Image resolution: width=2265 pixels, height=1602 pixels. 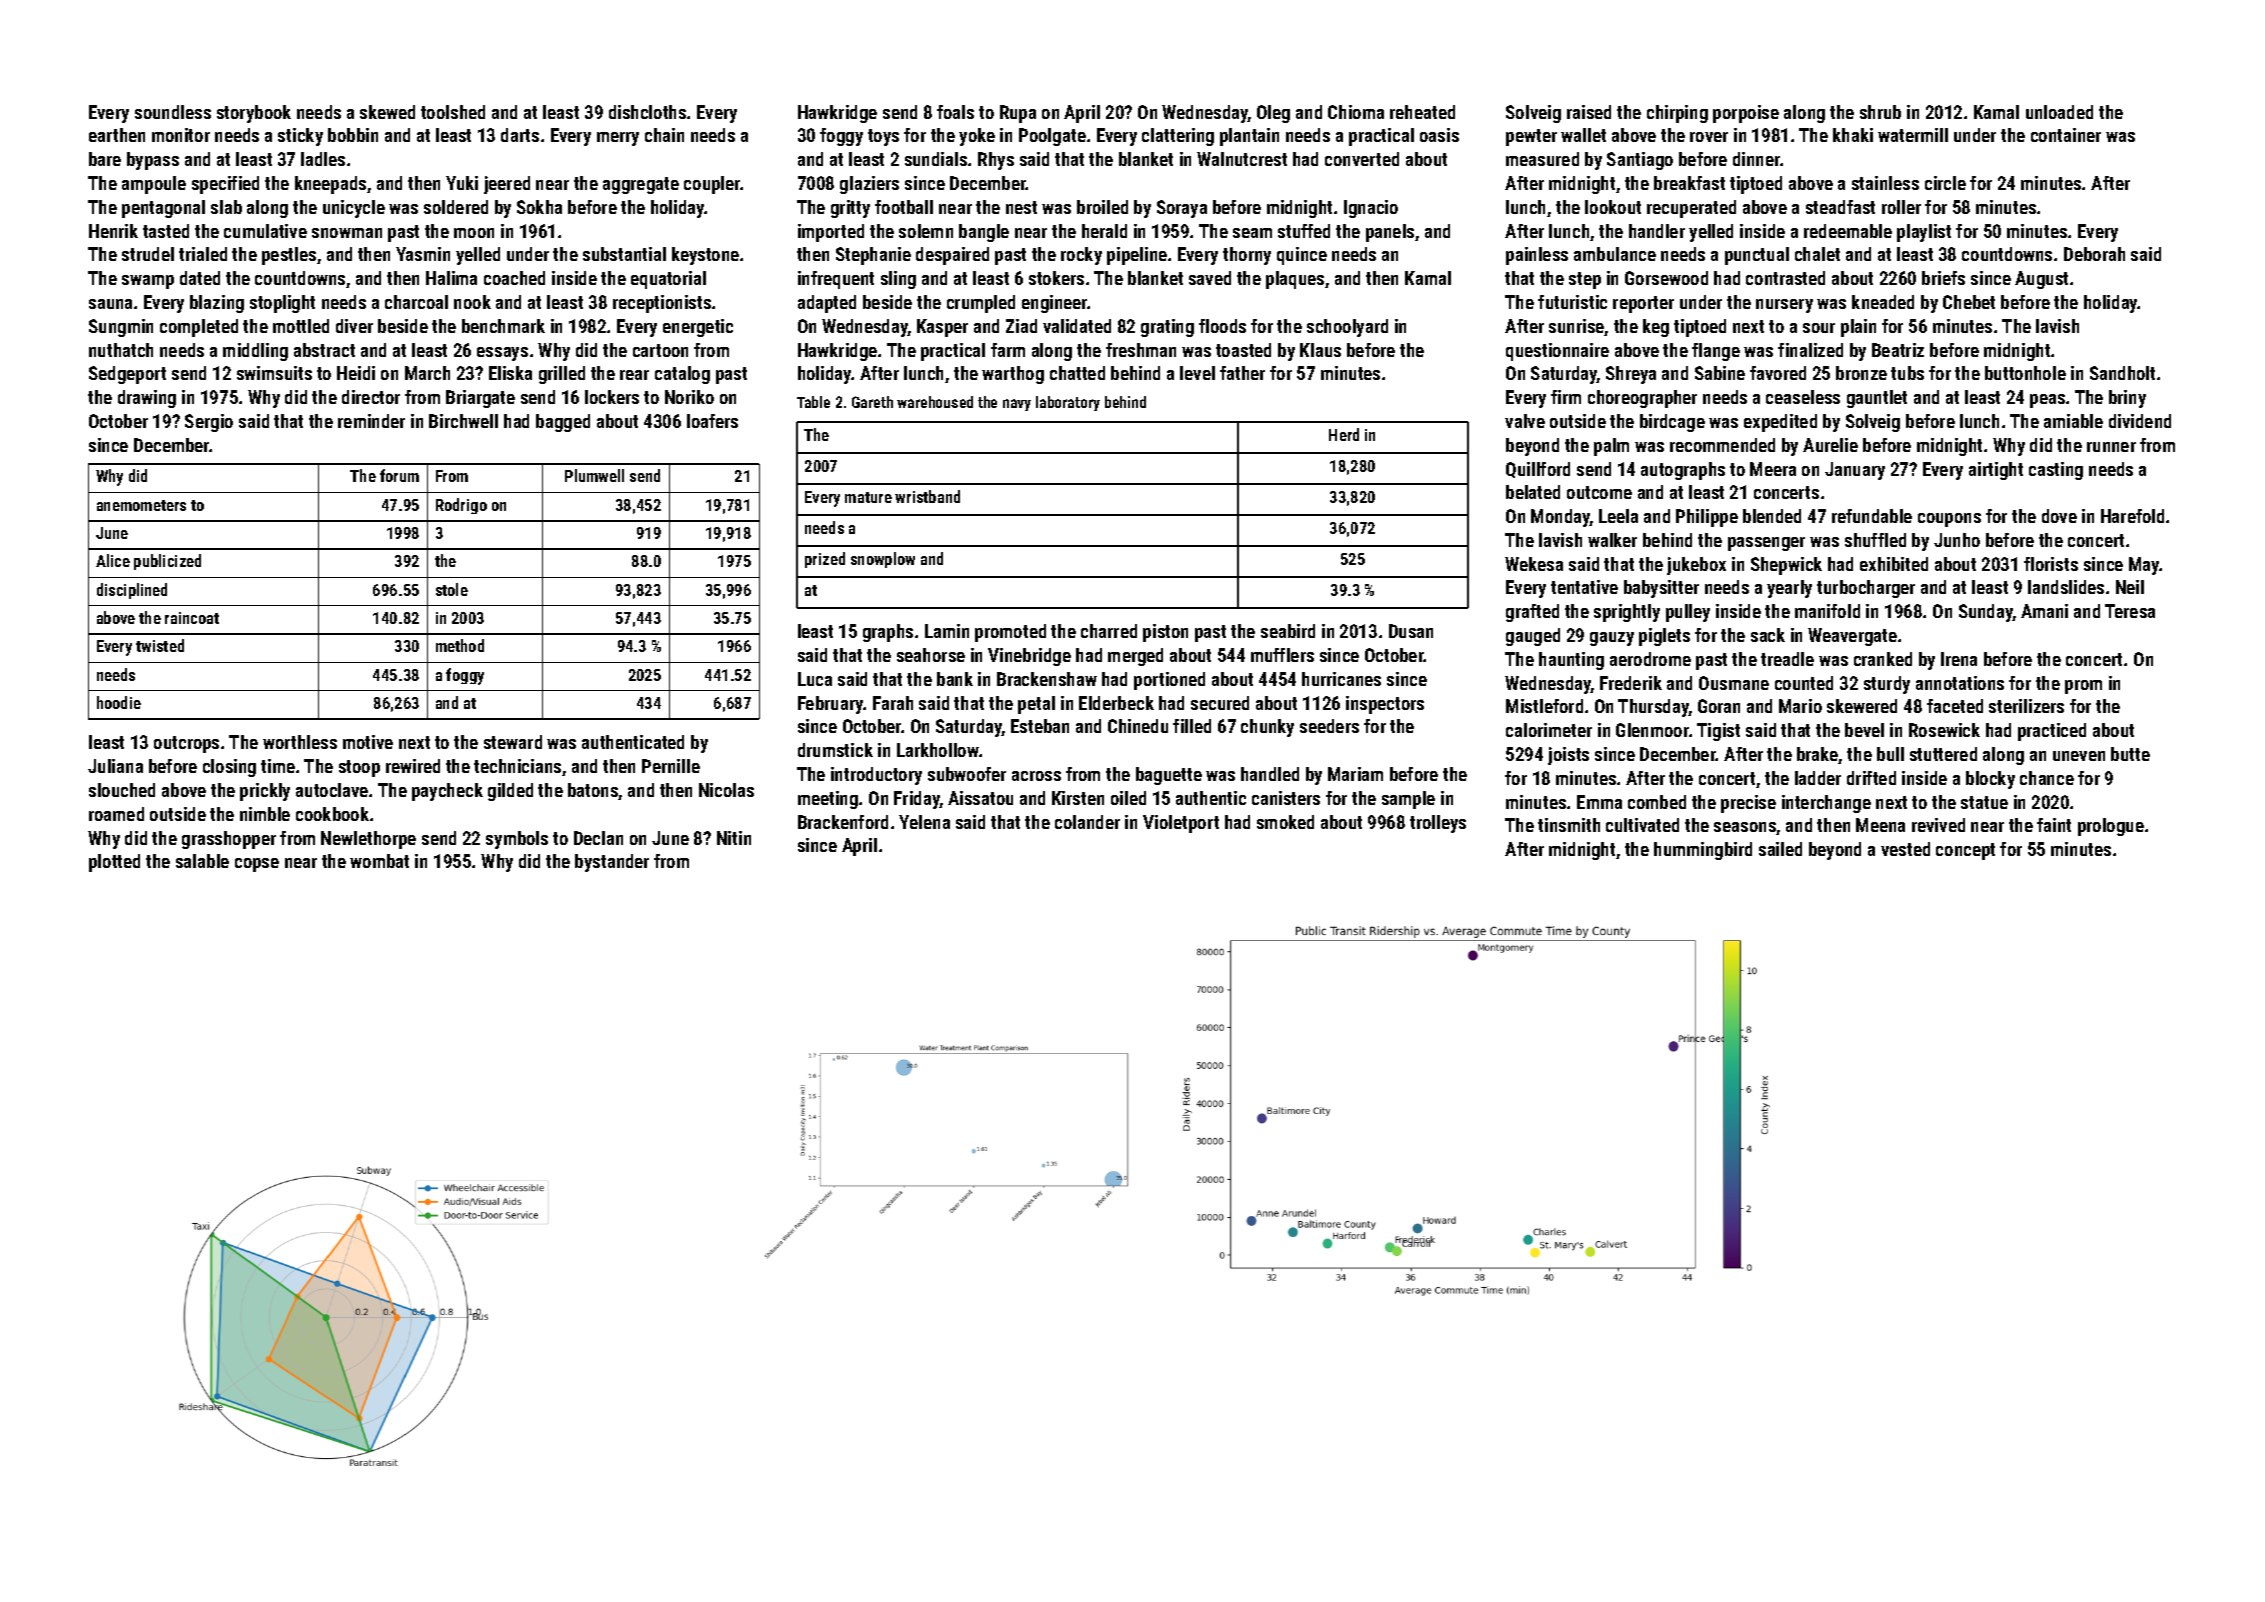 I want to click on benchmark, so click(x=503, y=326).
